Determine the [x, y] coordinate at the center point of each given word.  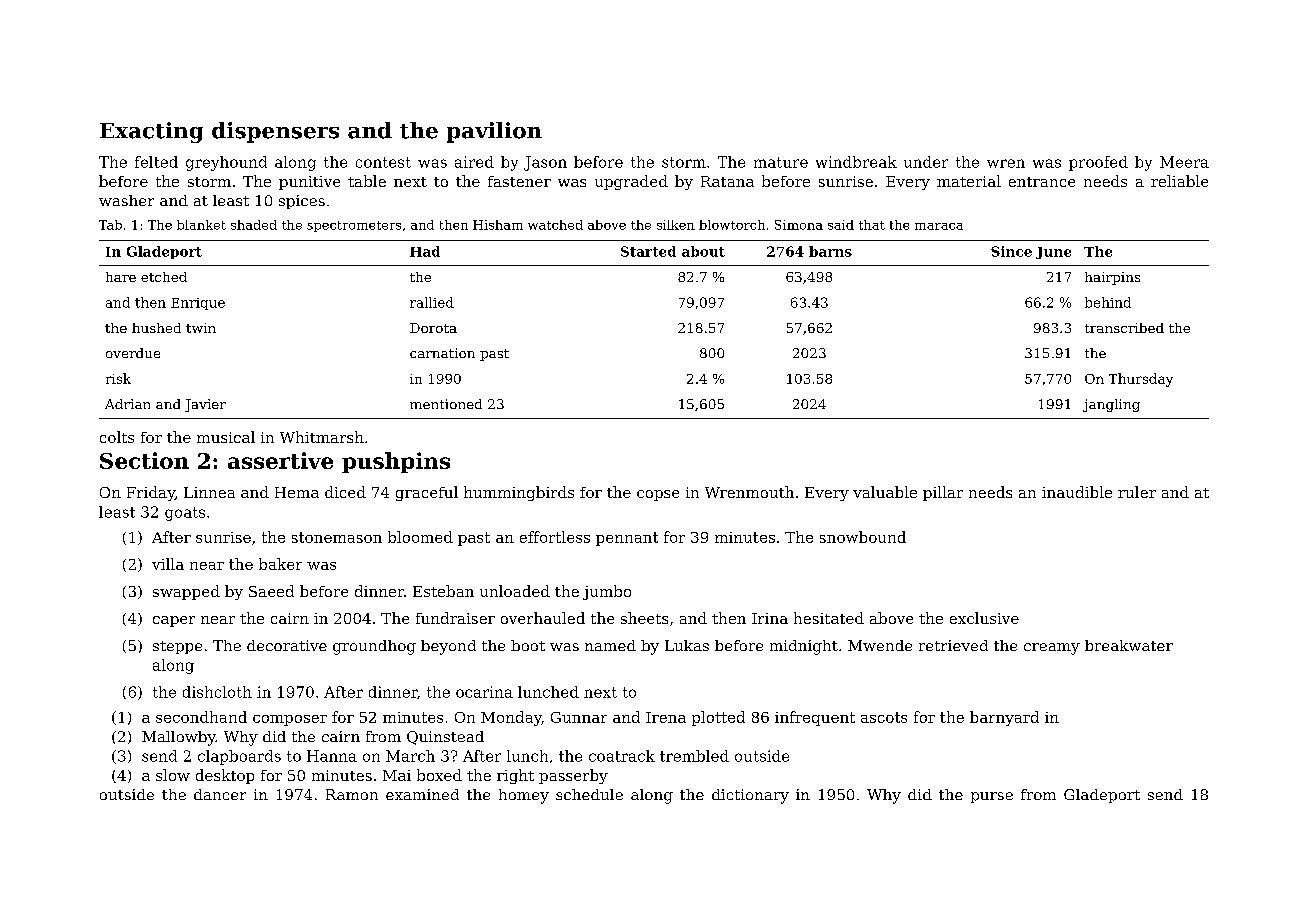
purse [992, 797]
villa [168, 564]
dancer [220, 794]
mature [781, 162]
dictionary [750, 796]
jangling [1111, 405]
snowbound [863, 537]
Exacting [151, 132]
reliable [1179, 181]
